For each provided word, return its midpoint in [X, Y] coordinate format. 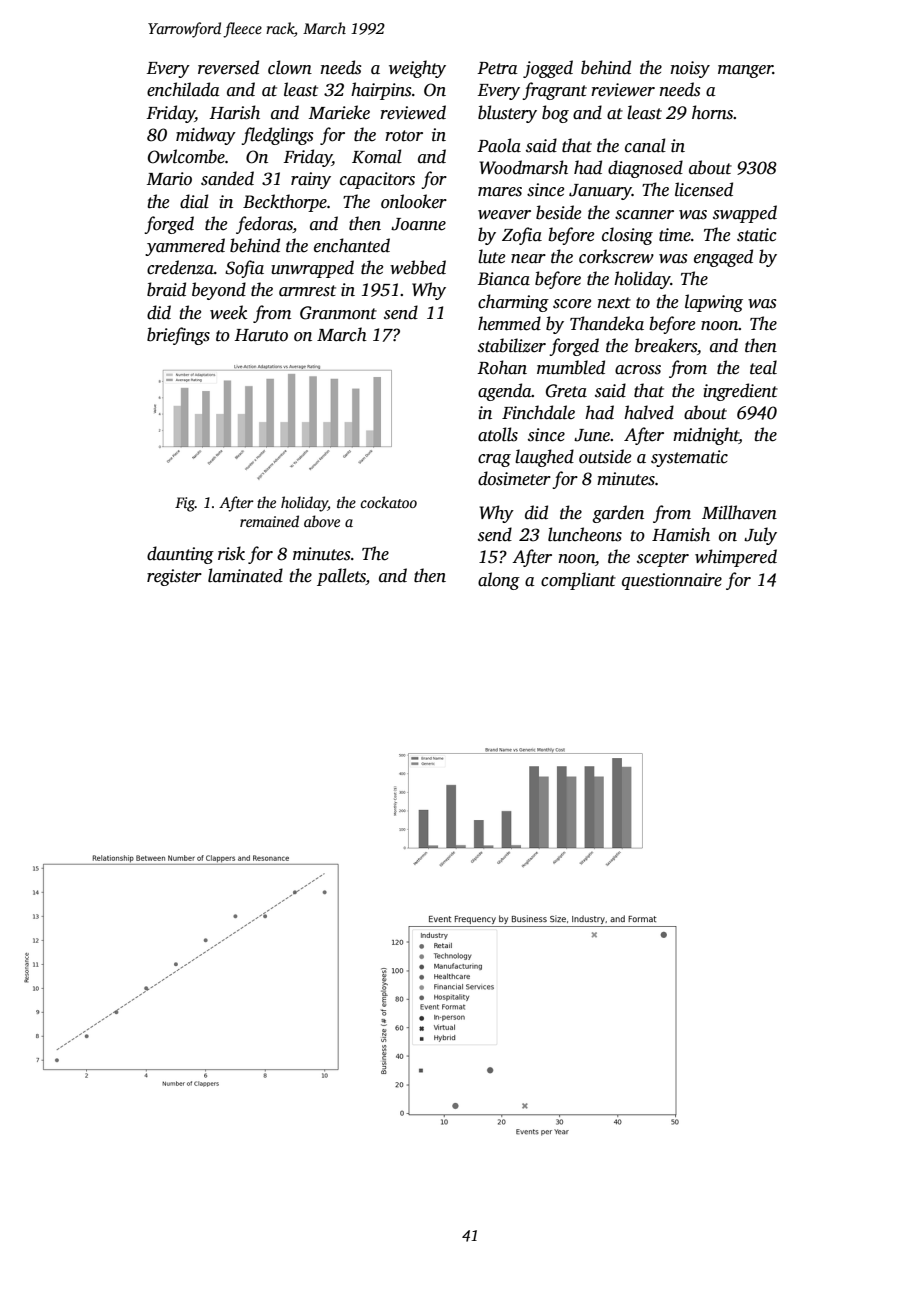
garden [618, 514]
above [322, 521]
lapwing [714, 303]
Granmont [338, 313]
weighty [417, 69]
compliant [578, 581]
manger [745, 71]
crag [494, 460]
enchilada [183, 89]
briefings [178, 336]
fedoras [264, 225]
